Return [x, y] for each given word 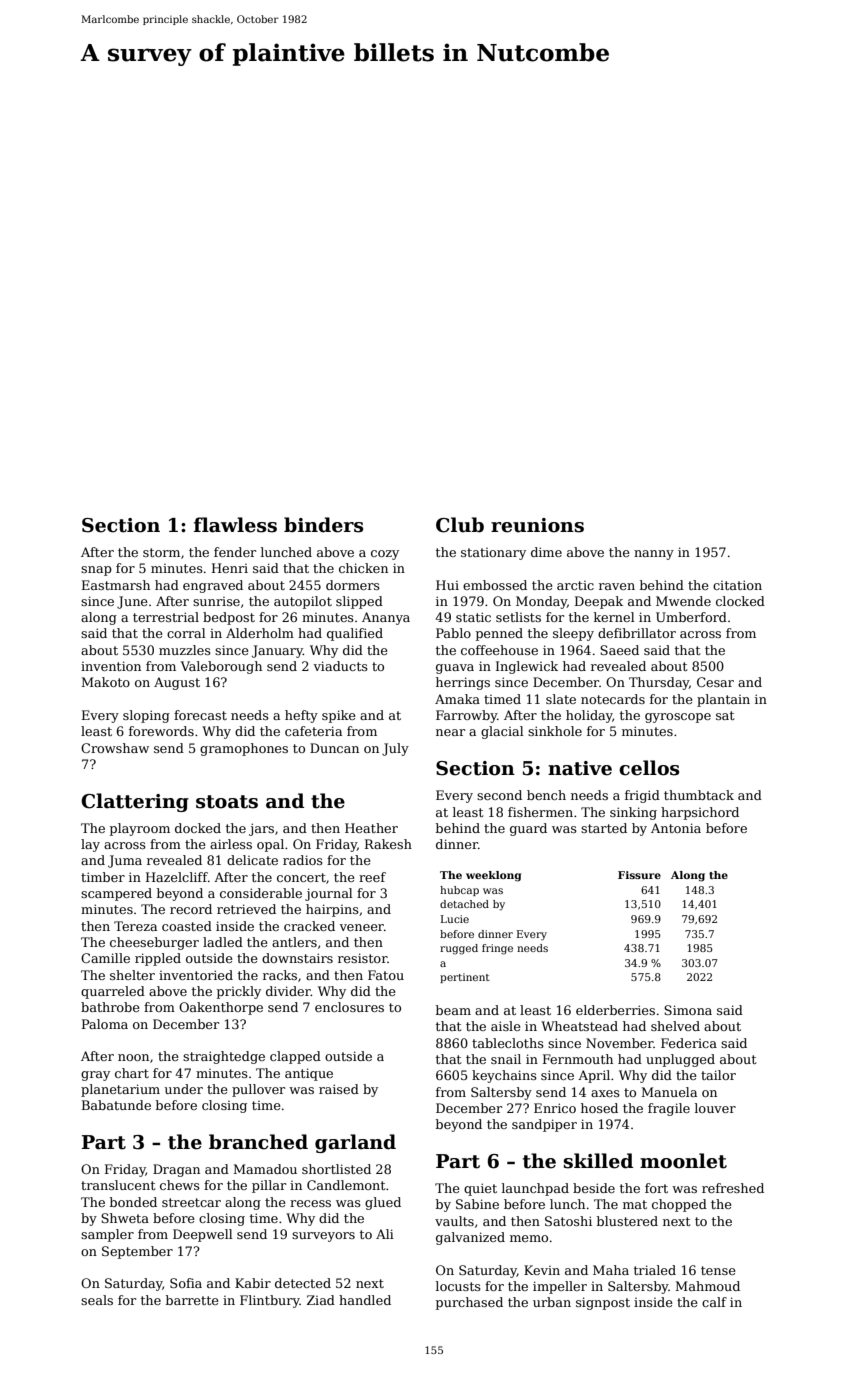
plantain [723, 700]
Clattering [135, 802]
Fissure [639, 875]
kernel [614, 617]
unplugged [680, 1060]
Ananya [386, 618]
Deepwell [203, 1235]
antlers [294, 942]
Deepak [599, 602]
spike [339, 716]
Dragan [176, 1170]
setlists [518, 617]
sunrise [216, 601]
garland [355, 1143]
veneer [361, 927]
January [277, 651]
